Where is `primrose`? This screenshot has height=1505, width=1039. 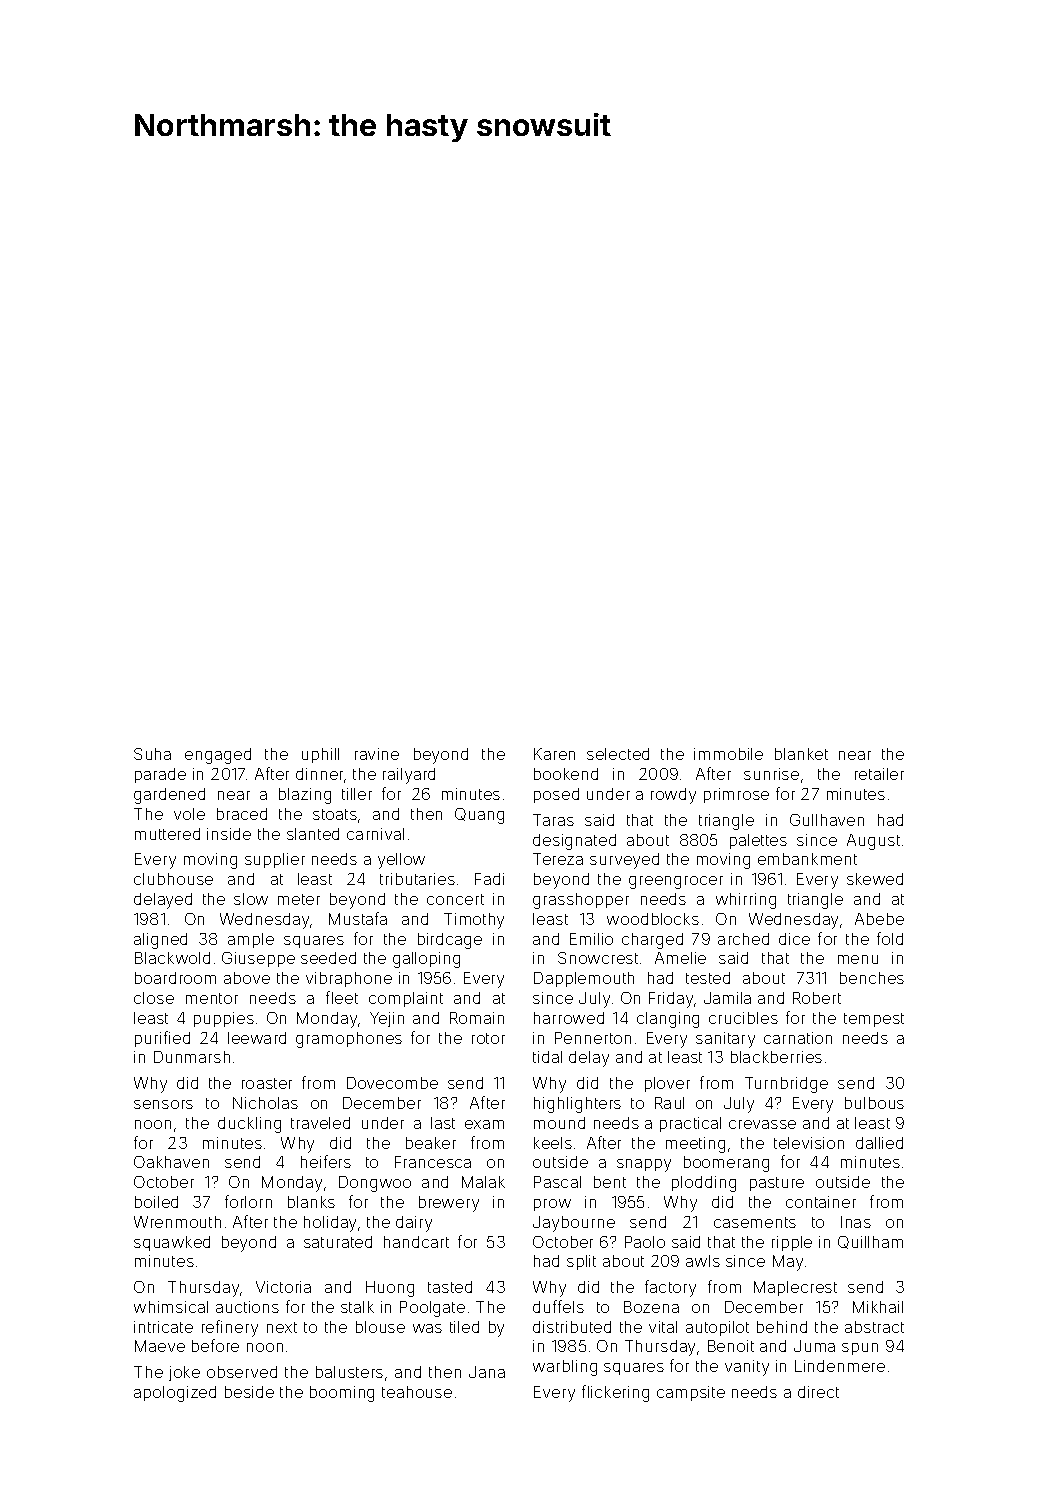 primrose is located at coordinates (736, 795).
